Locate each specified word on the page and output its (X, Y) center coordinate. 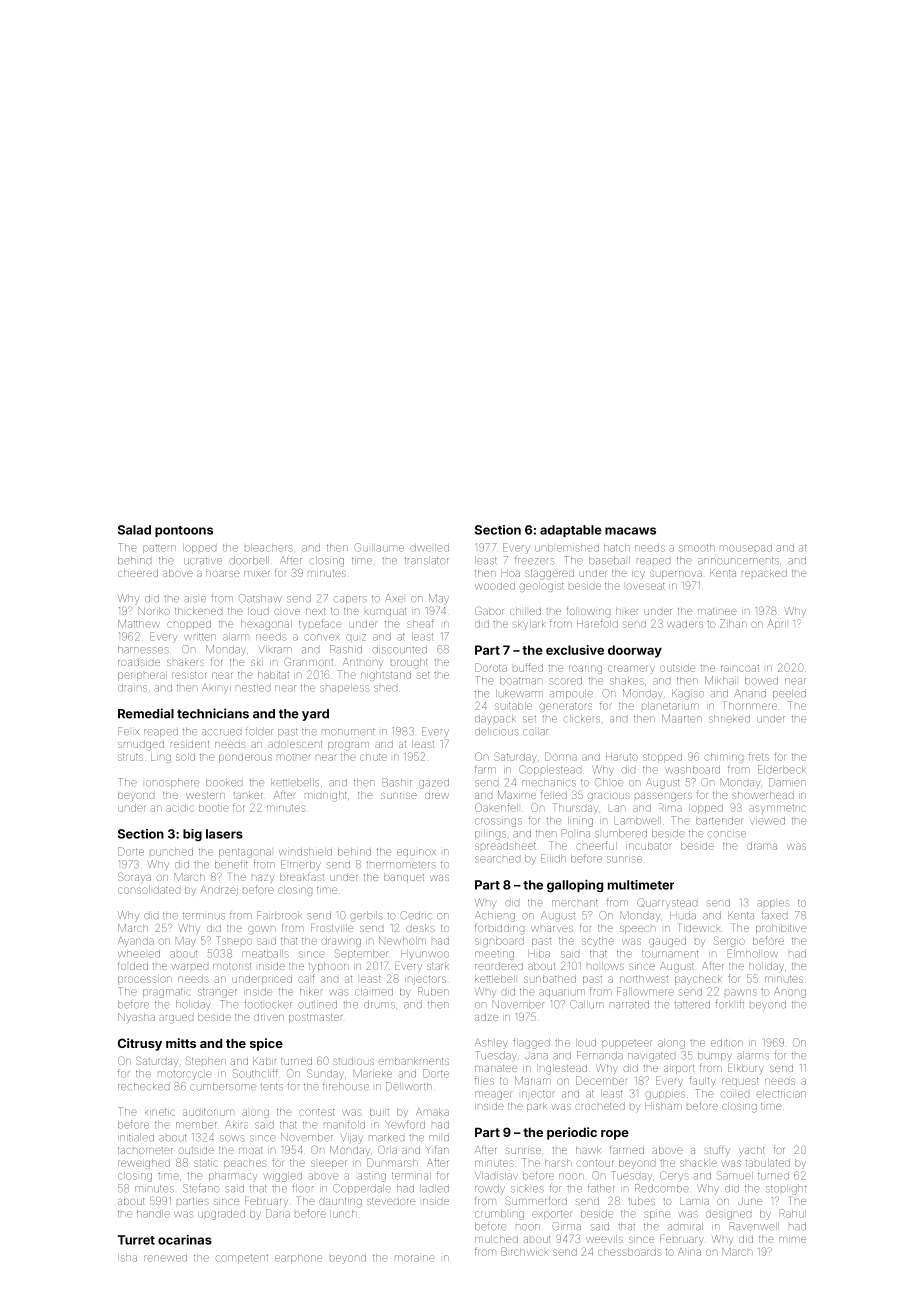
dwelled (429, 548)
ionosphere (172, 783)
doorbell (249, 561)
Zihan (733, 623)
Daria (278, 1213)
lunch (343, 1214)
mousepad (746, 548)
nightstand (386, 676)
